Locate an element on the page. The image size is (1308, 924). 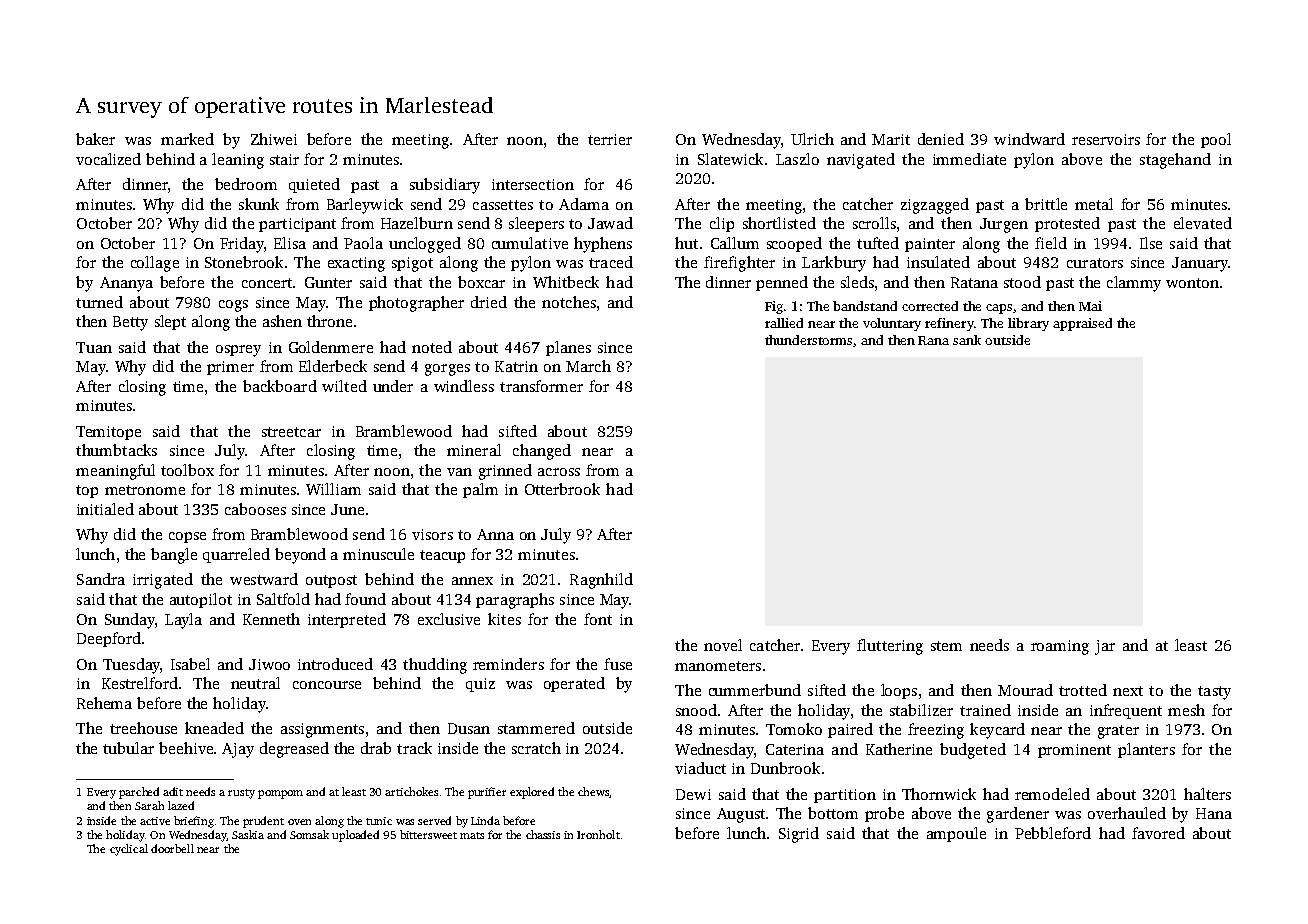
initialed is located at coordinates (105, 509).
